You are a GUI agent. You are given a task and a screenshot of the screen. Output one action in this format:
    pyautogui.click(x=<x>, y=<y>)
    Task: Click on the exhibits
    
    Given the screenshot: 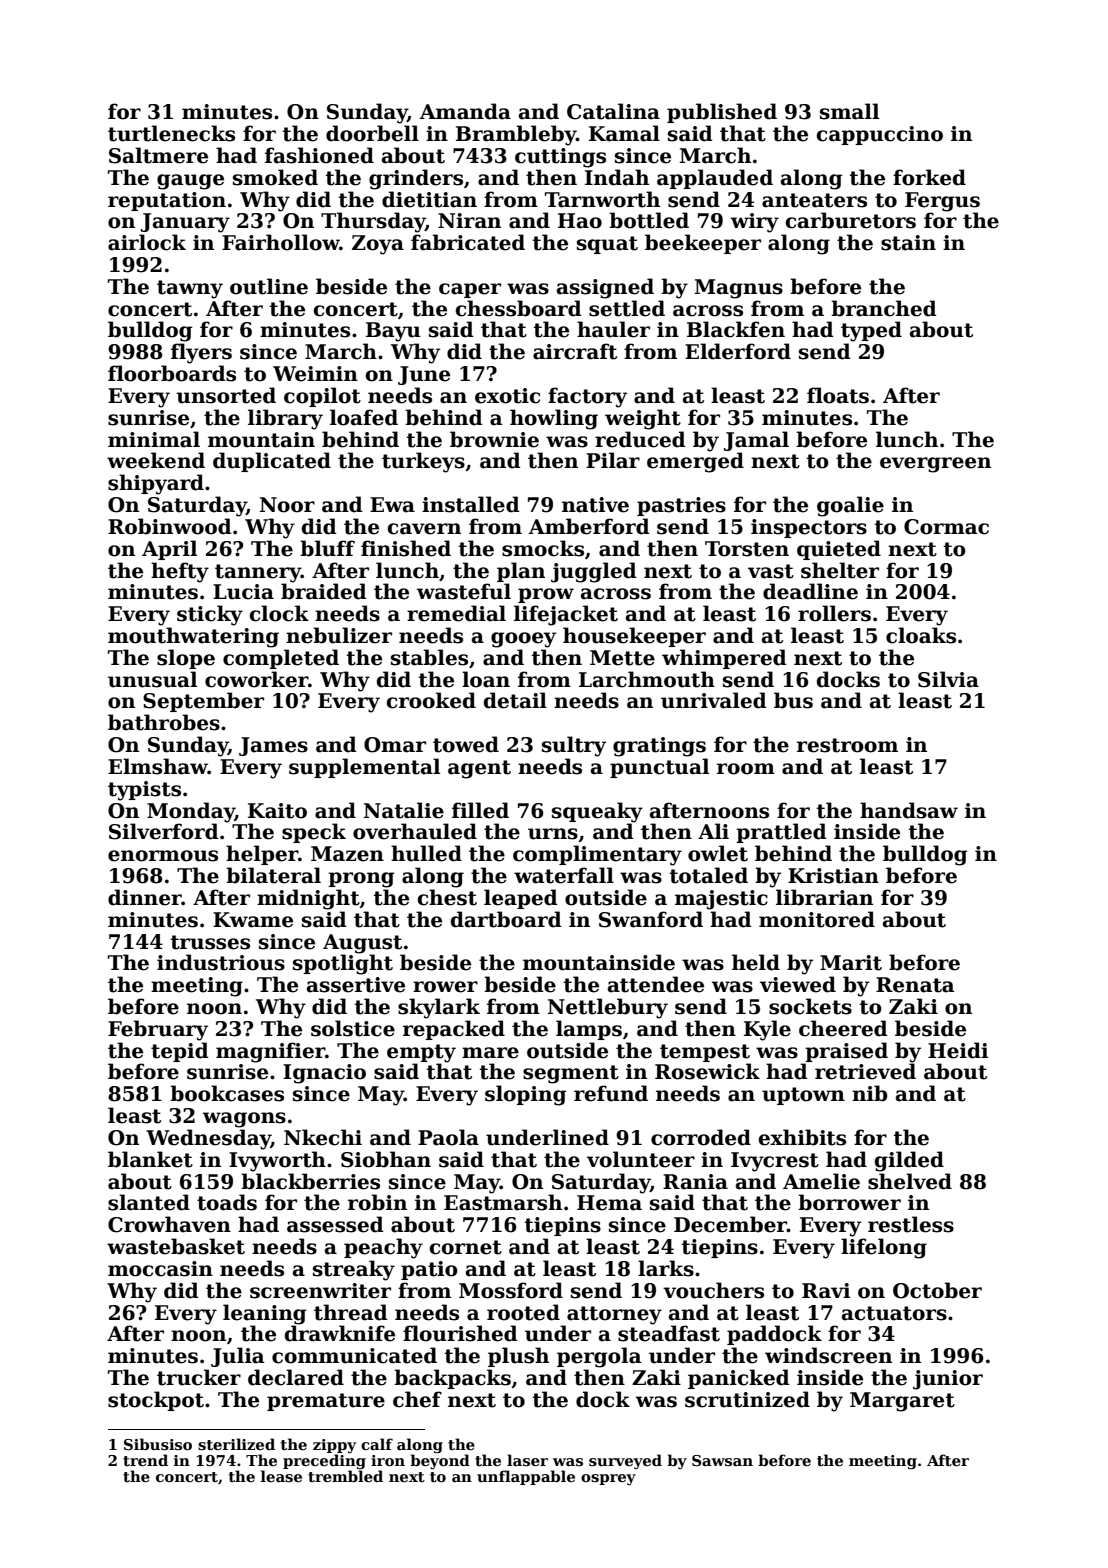 What is the action you would take?
    pyautogui.click(x=802, y=1137)
